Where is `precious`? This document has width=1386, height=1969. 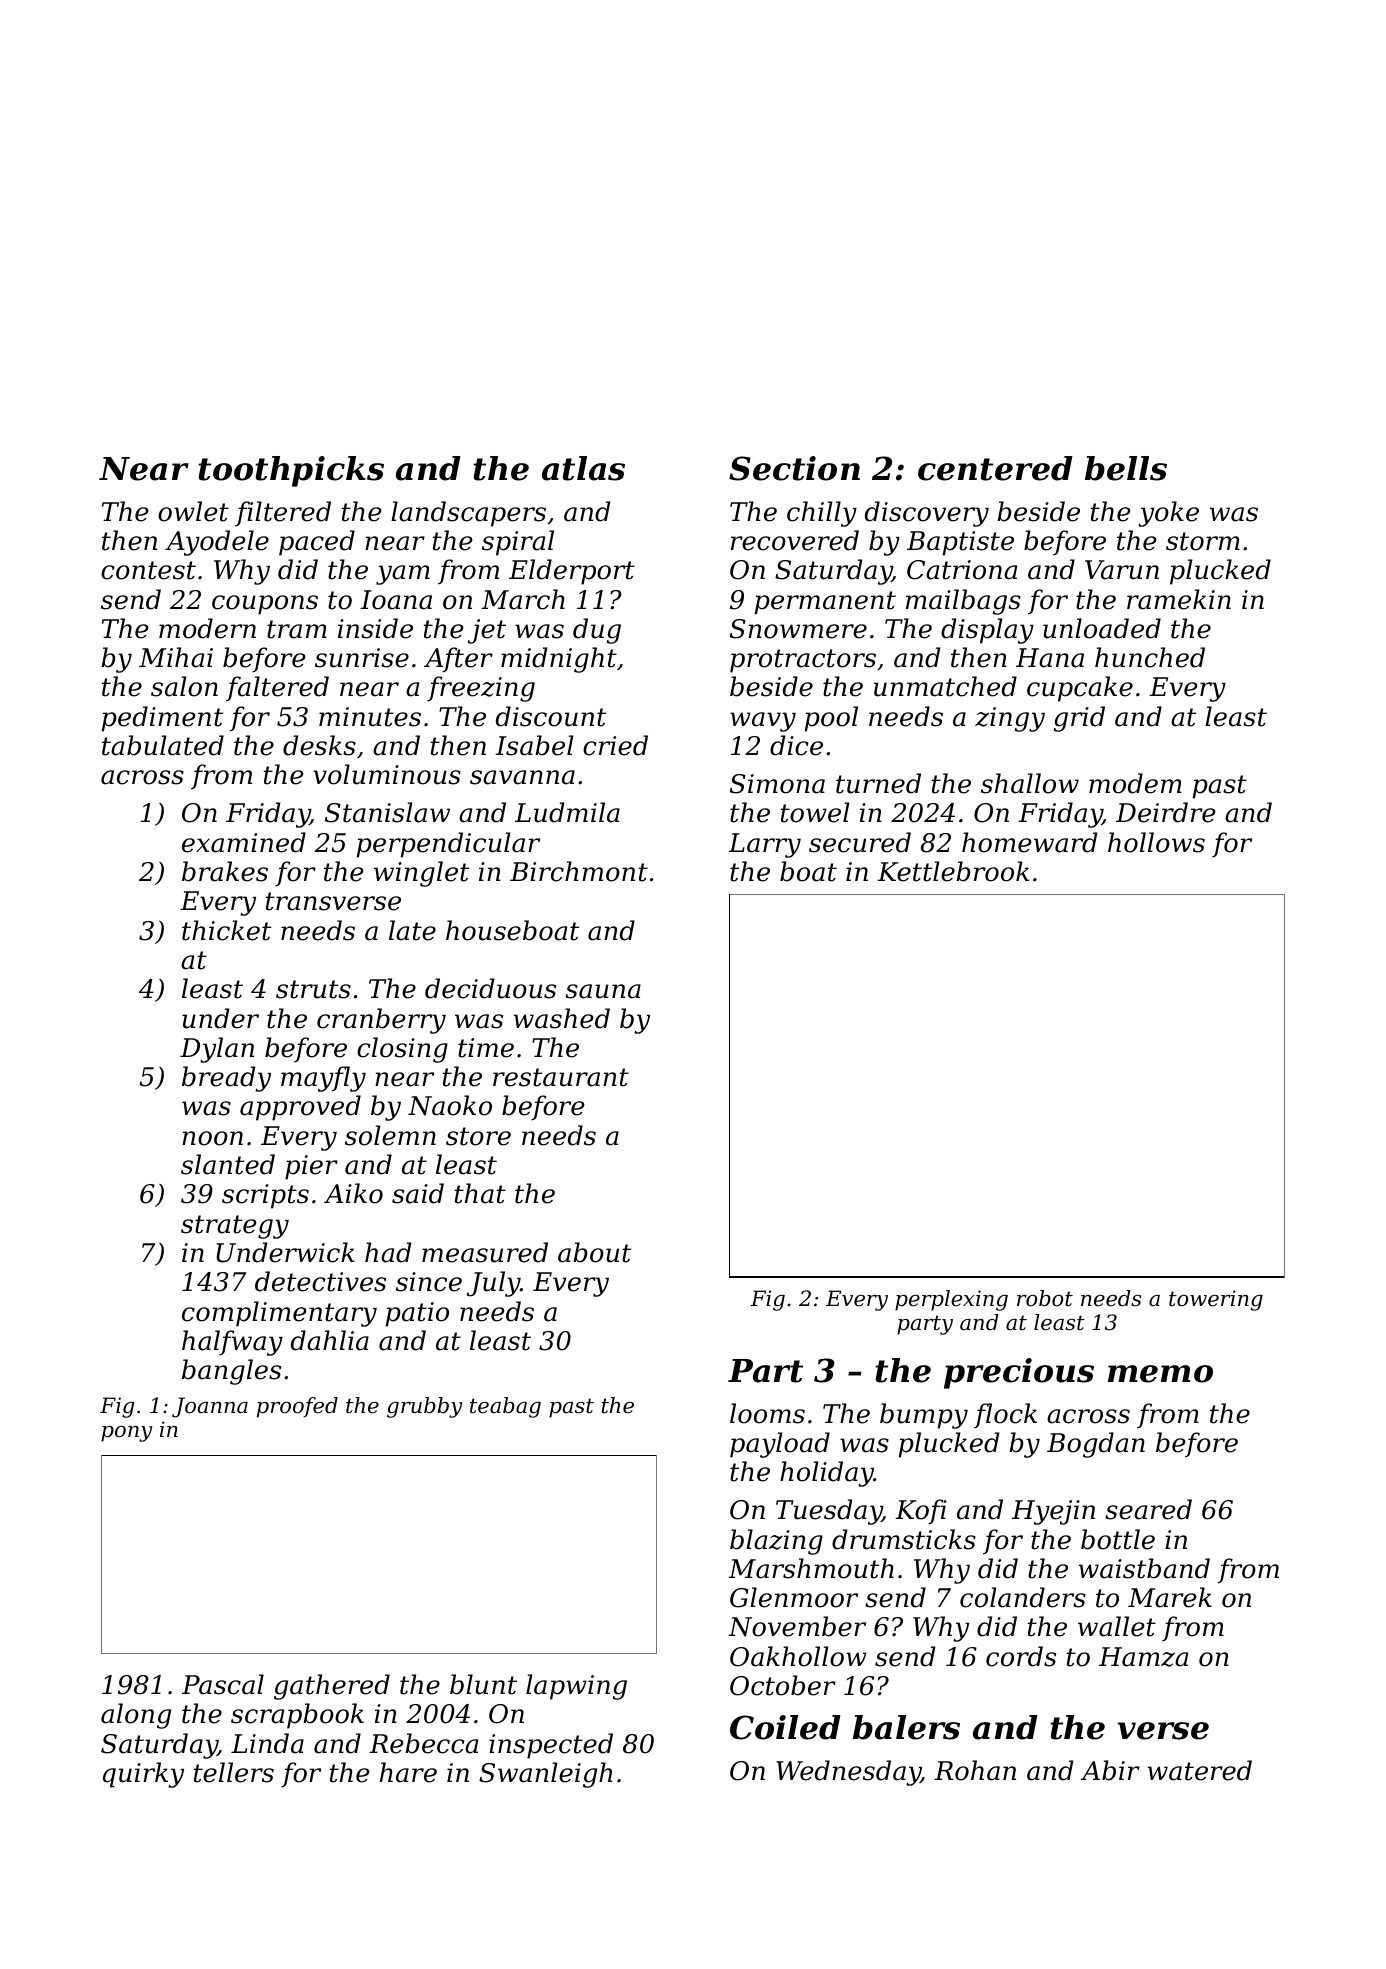
precious is located at coordinates (1019, 1373).
